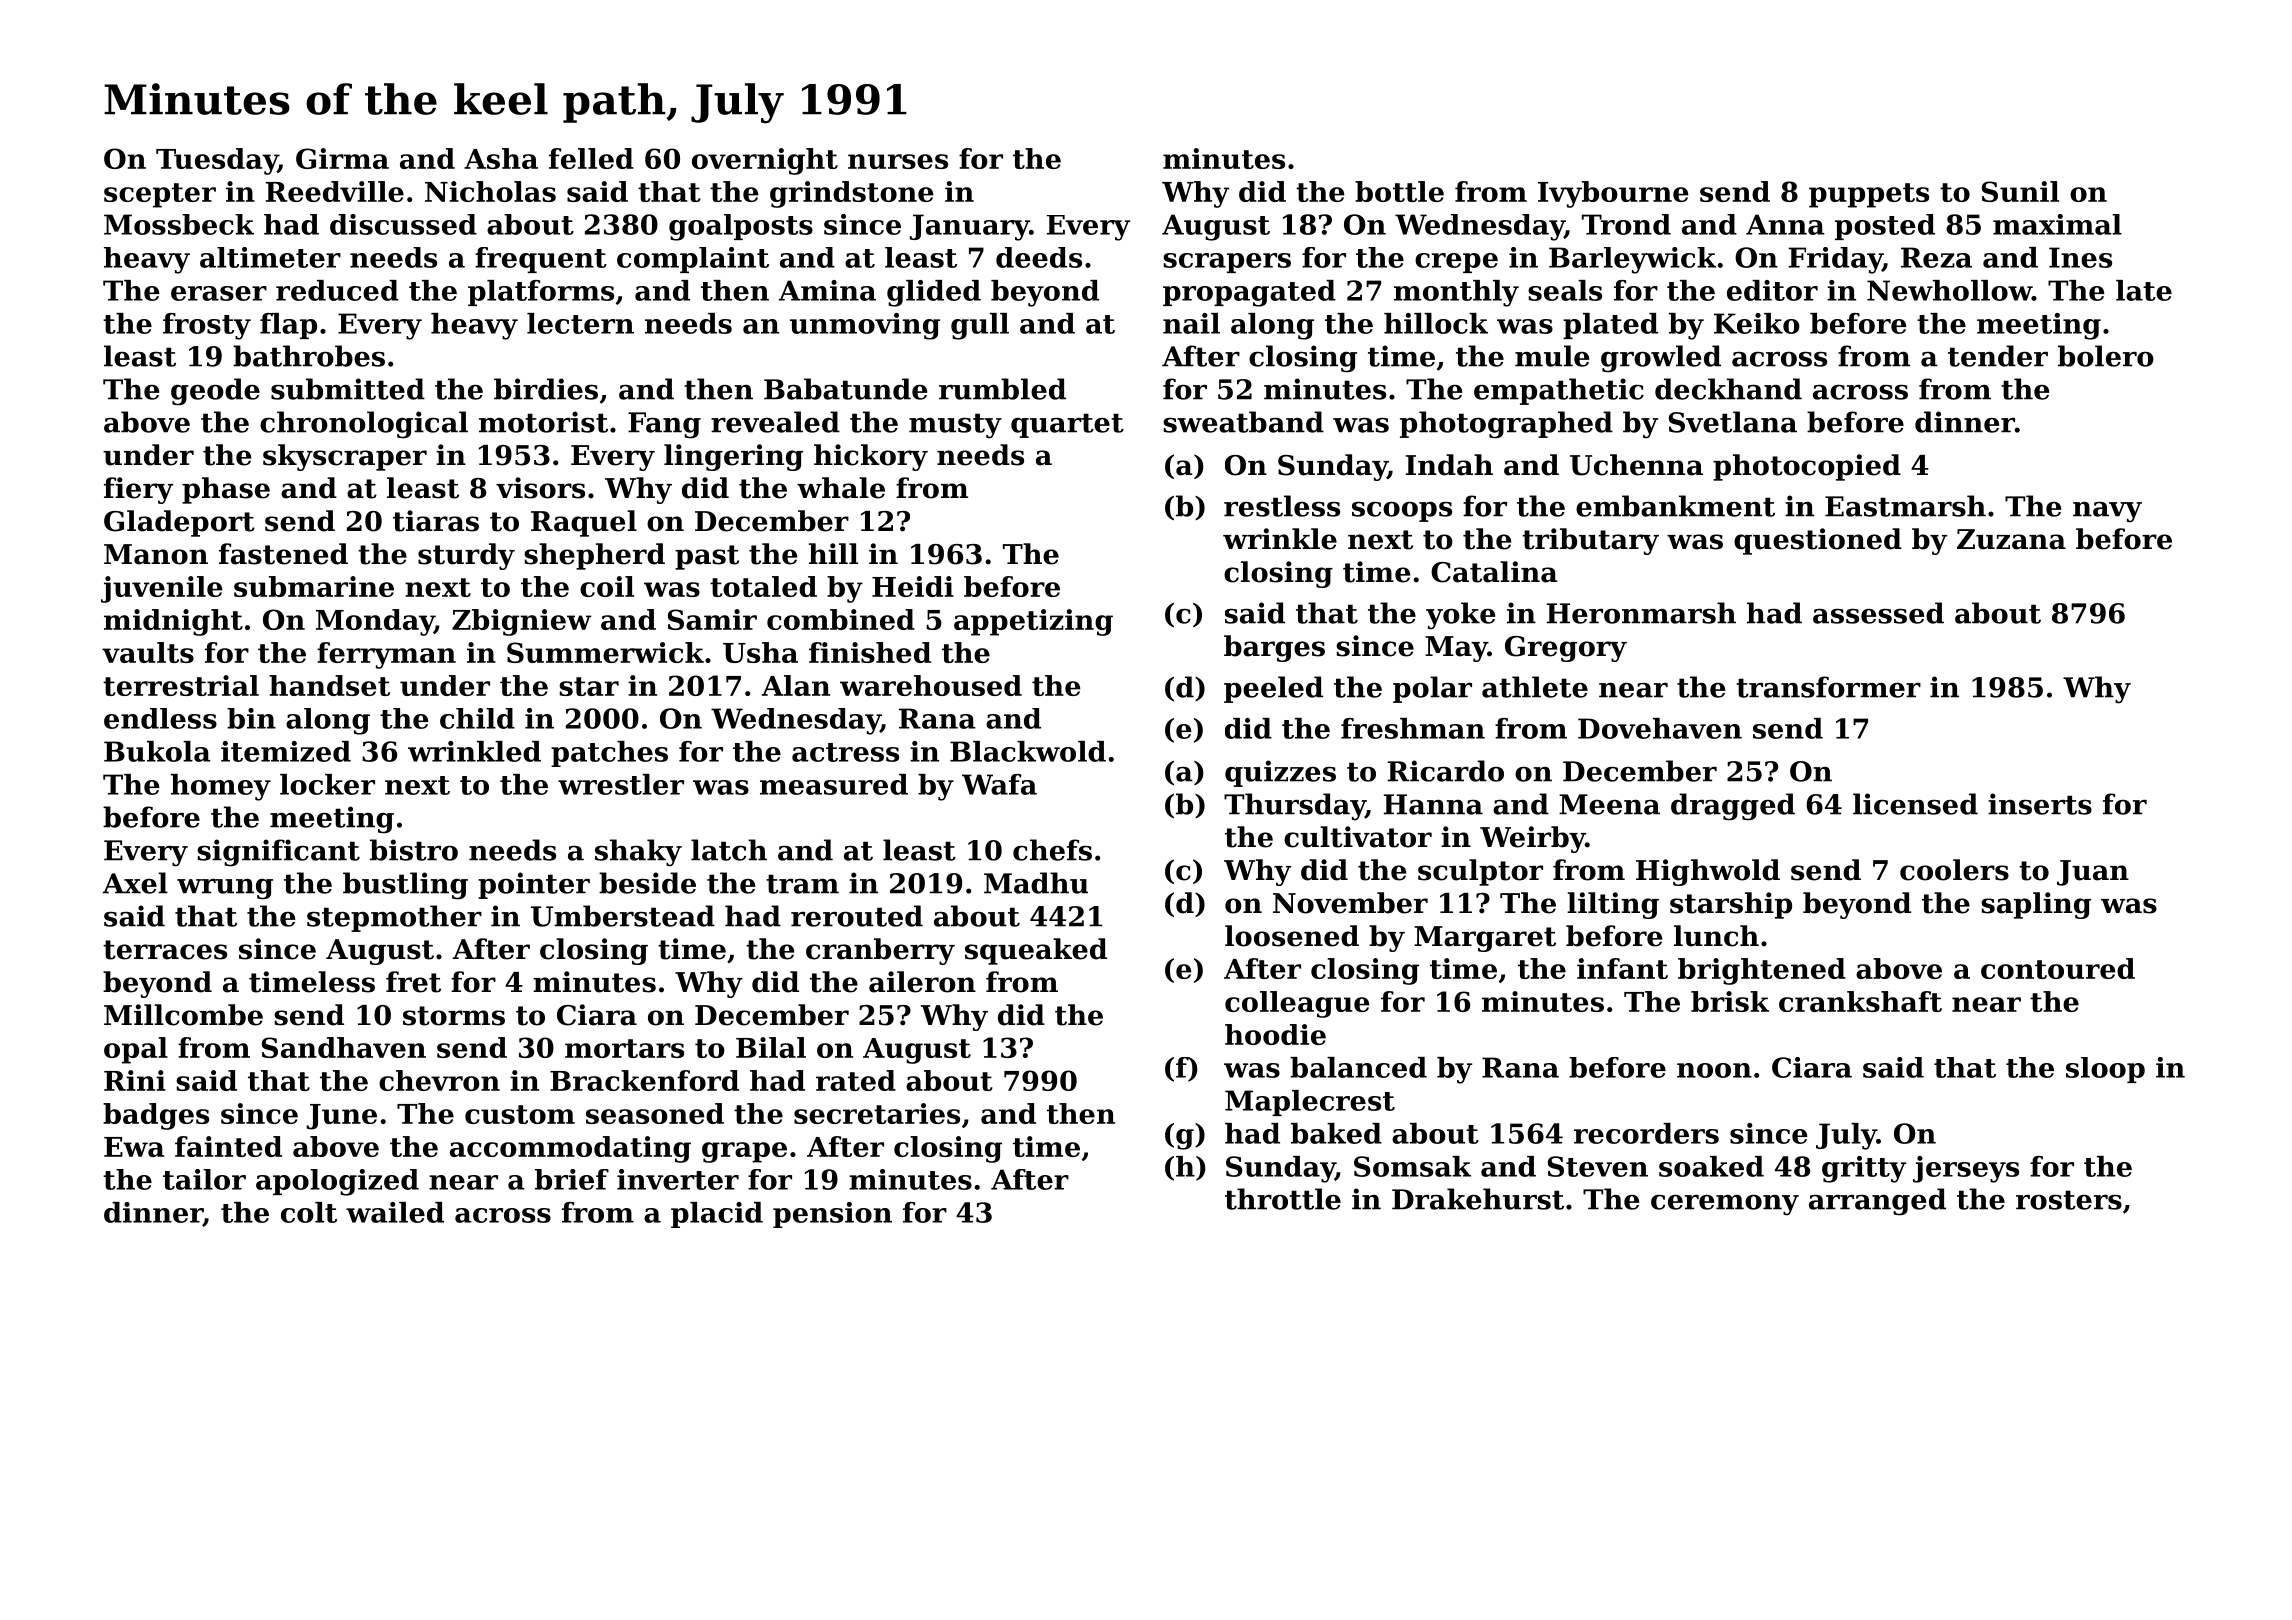  I want to click on discussed, so click(403, 224).
